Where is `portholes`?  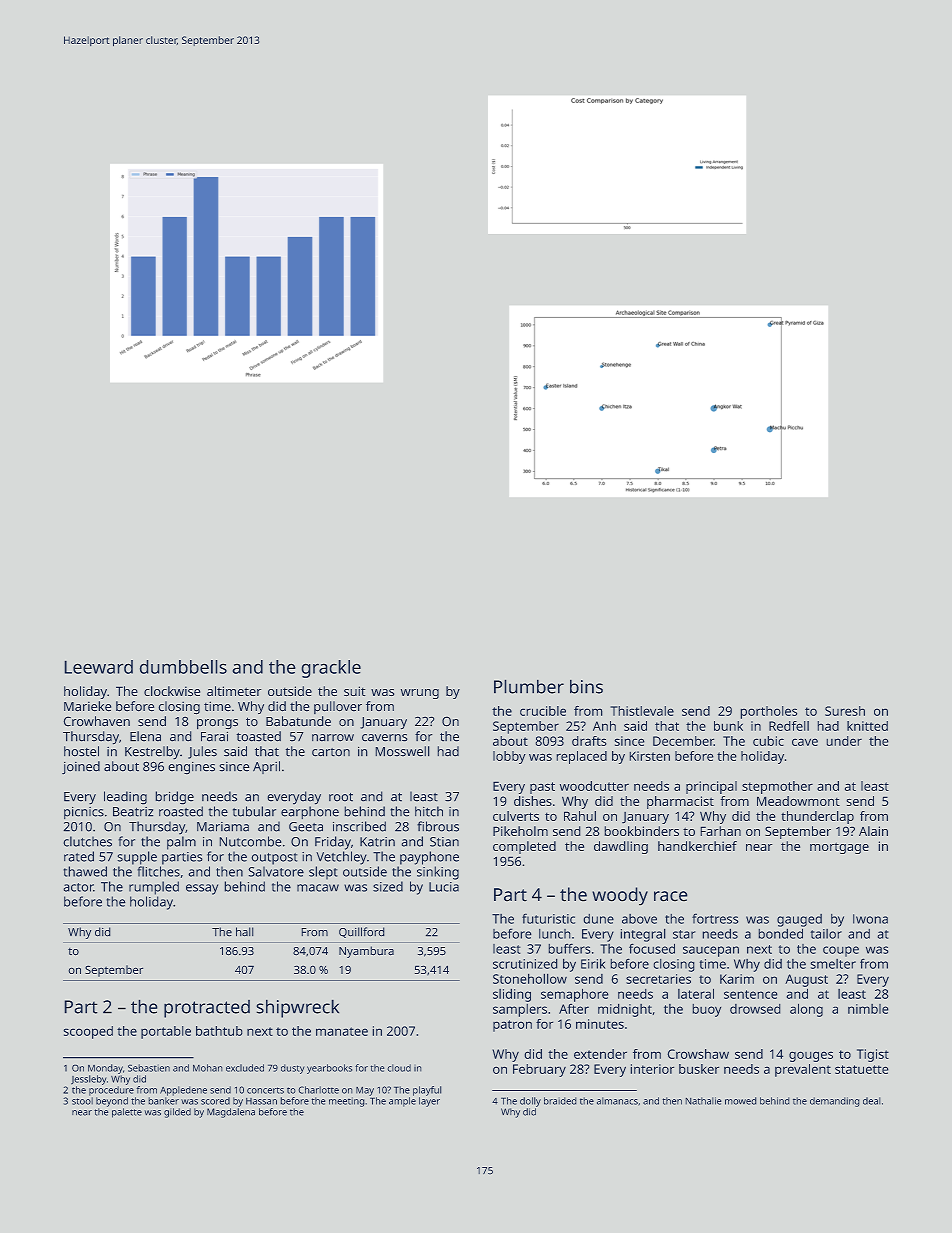 portholes is located at coordinates (769, 712).
